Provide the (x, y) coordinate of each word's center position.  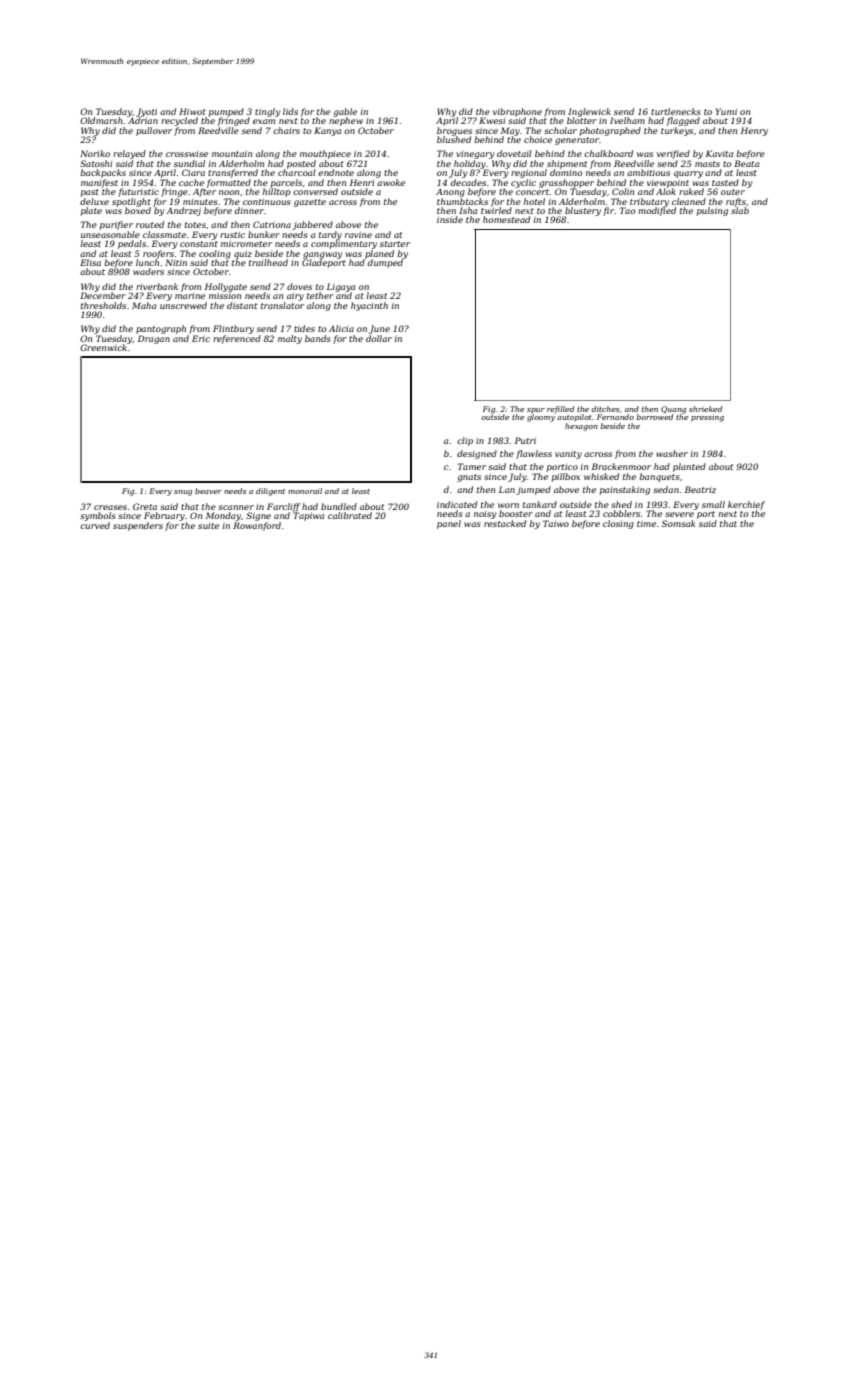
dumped (385, 263)
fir (609, 211)
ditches (606, 409)
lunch (147, 262)
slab (740, 210)
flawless (534, 454)
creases (110, 507)
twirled (496, 210)
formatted (228, 183)
